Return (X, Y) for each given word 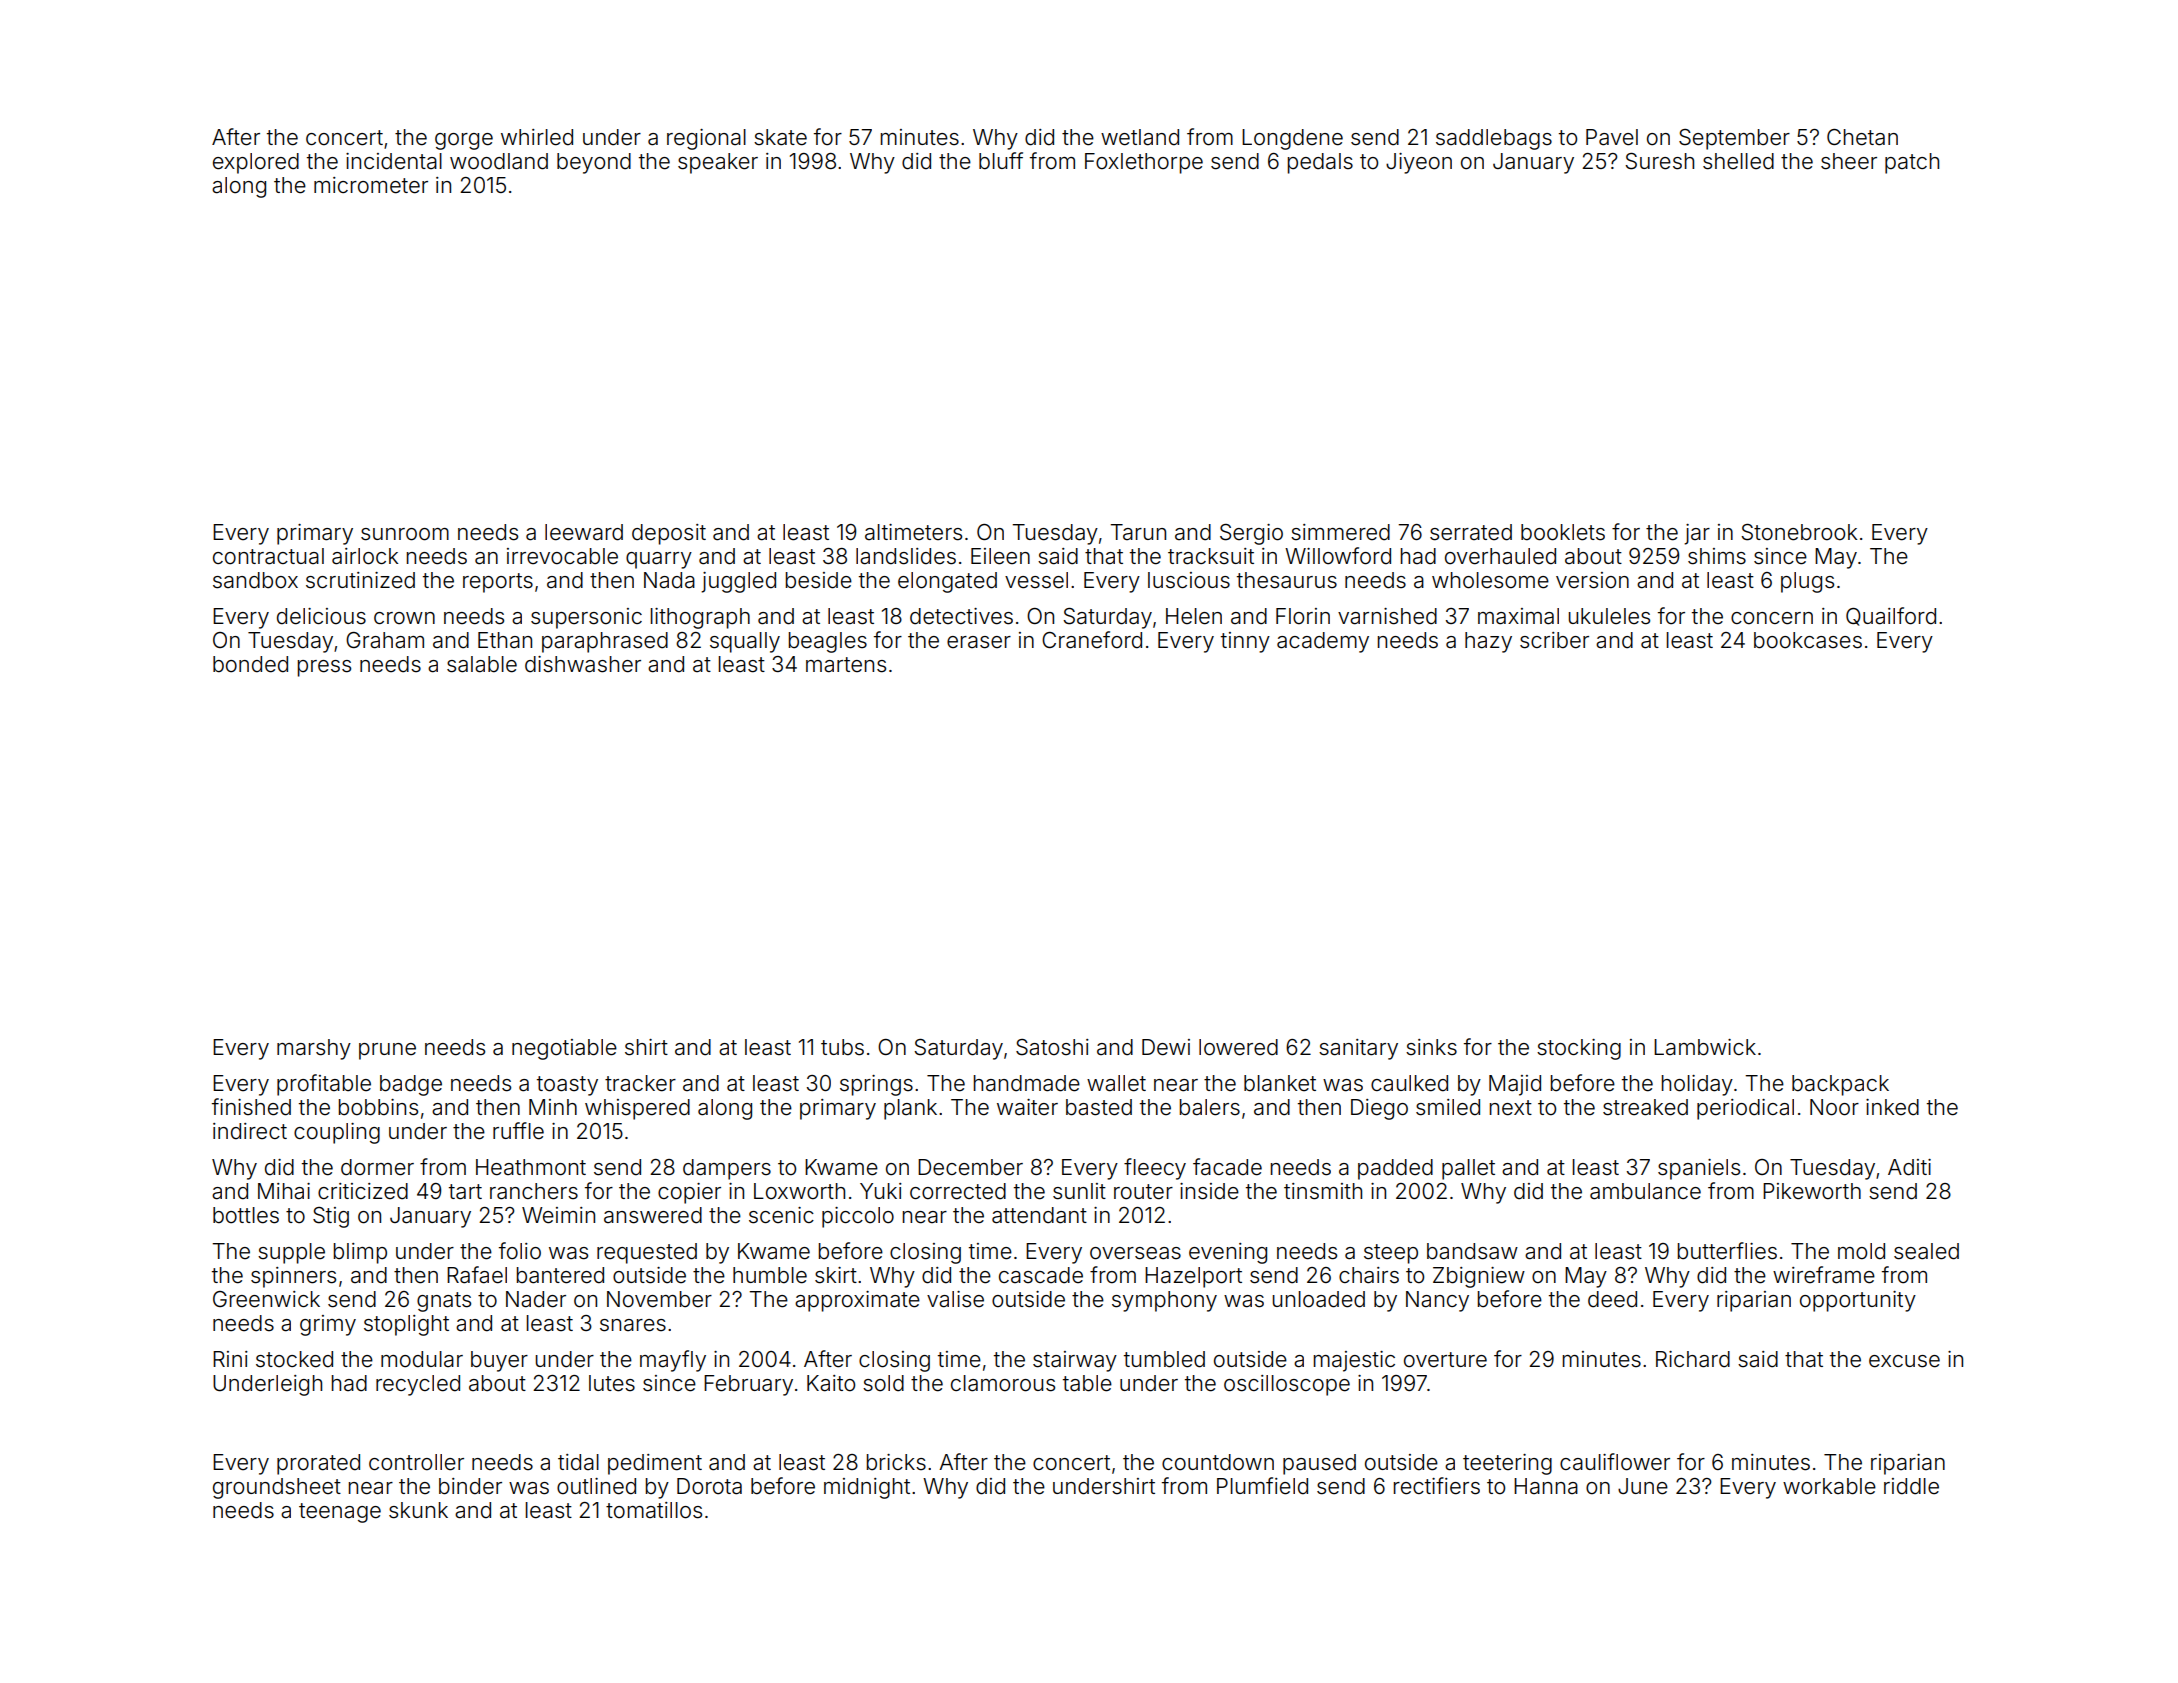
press (324, 668)
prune (387, 1051)
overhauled (1500, 556)
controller (416, 1462)
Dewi (1166, 1047)
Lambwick (1705, 1047)
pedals (1320, 163)
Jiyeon (1419, 163)
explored (256, 163)
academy (1323, 642)
